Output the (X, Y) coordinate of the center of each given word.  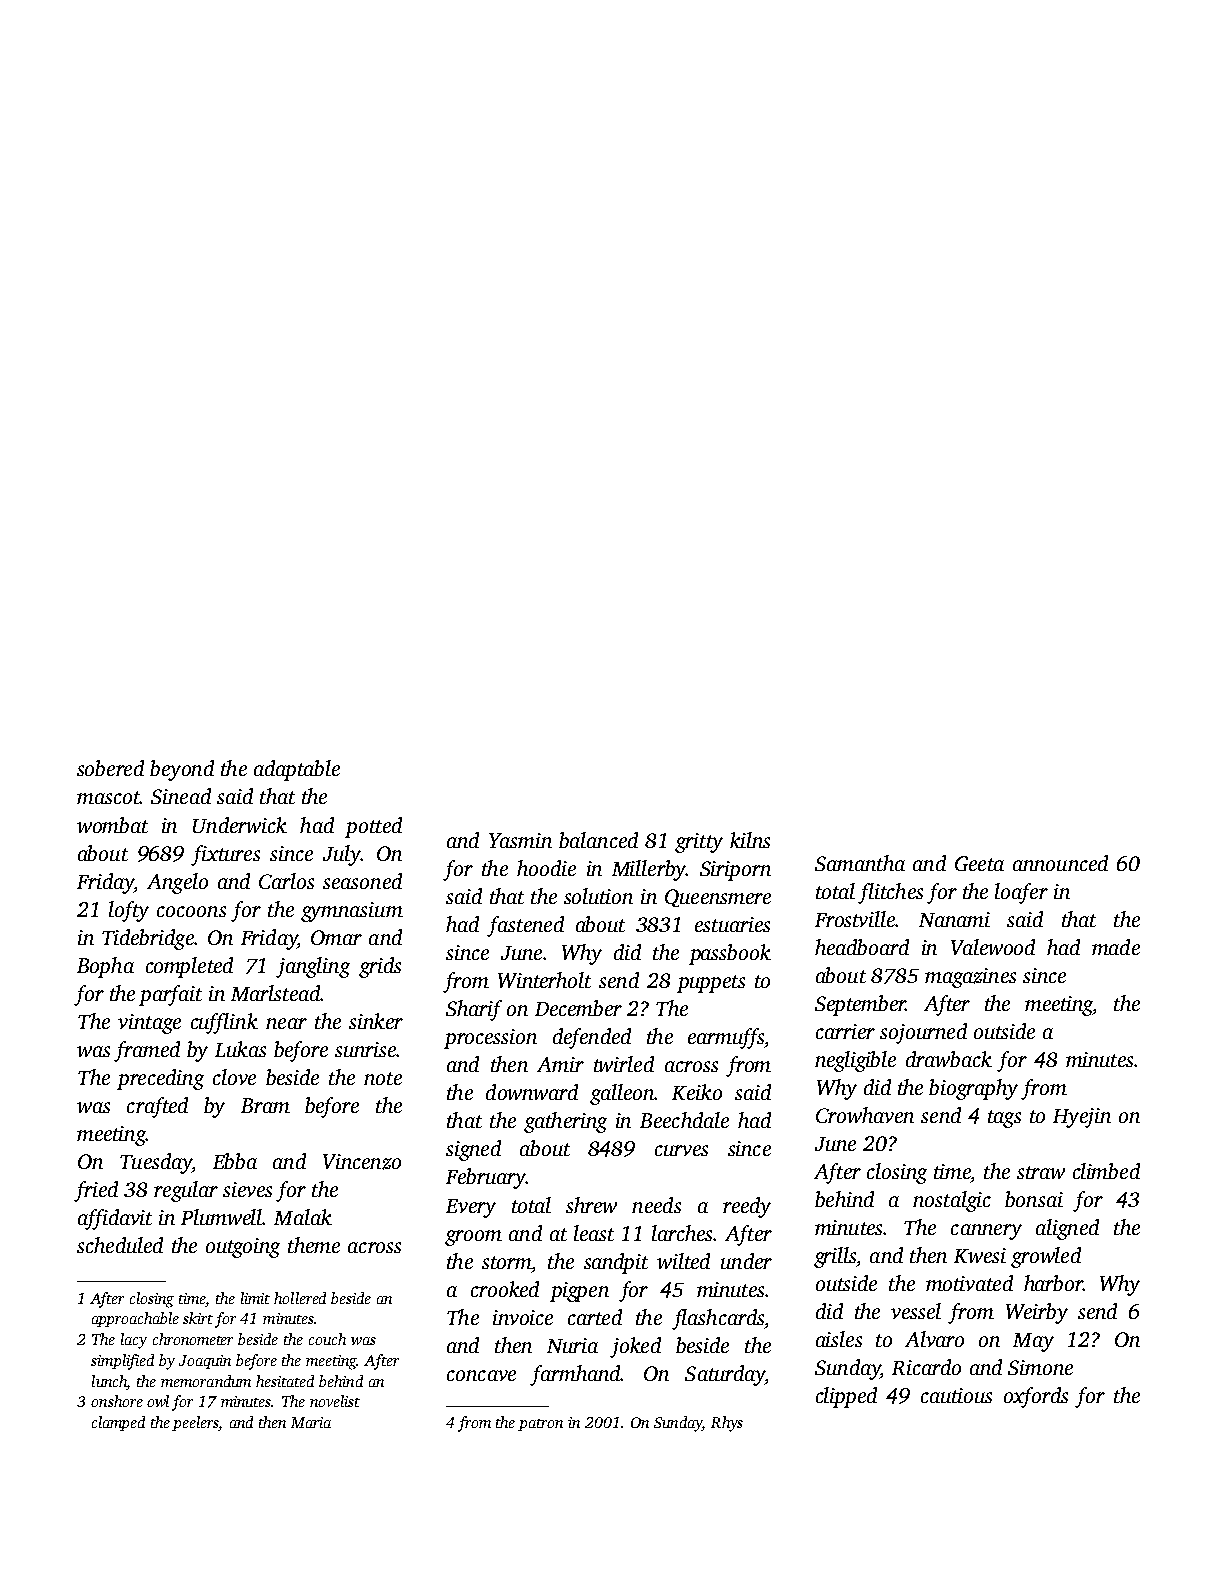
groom (473, 1238)
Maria (311, 1422)
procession (490, 1039)
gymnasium (352, 912)
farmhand (575, 1375)
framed (147, 1051)
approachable (135, 1319)
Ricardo (926, 1367)
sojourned (923, 1033)
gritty (699, 843)
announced (1060, 863)
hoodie (546, 868)
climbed (1106, 1171)
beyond (182, 770)
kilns (750, 840)
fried (96, 1191)
